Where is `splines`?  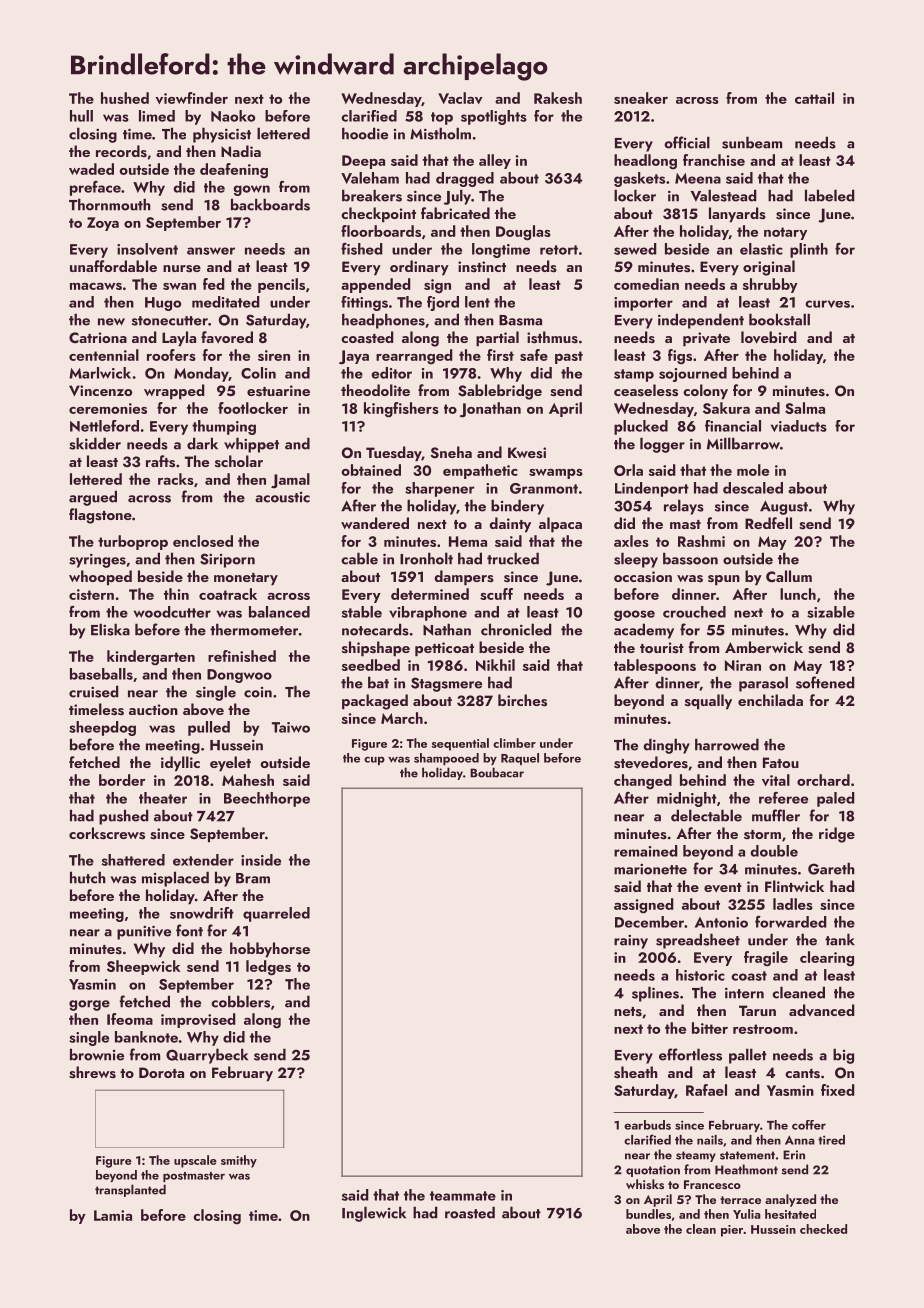
splines is located at coordinates (655, 994).
